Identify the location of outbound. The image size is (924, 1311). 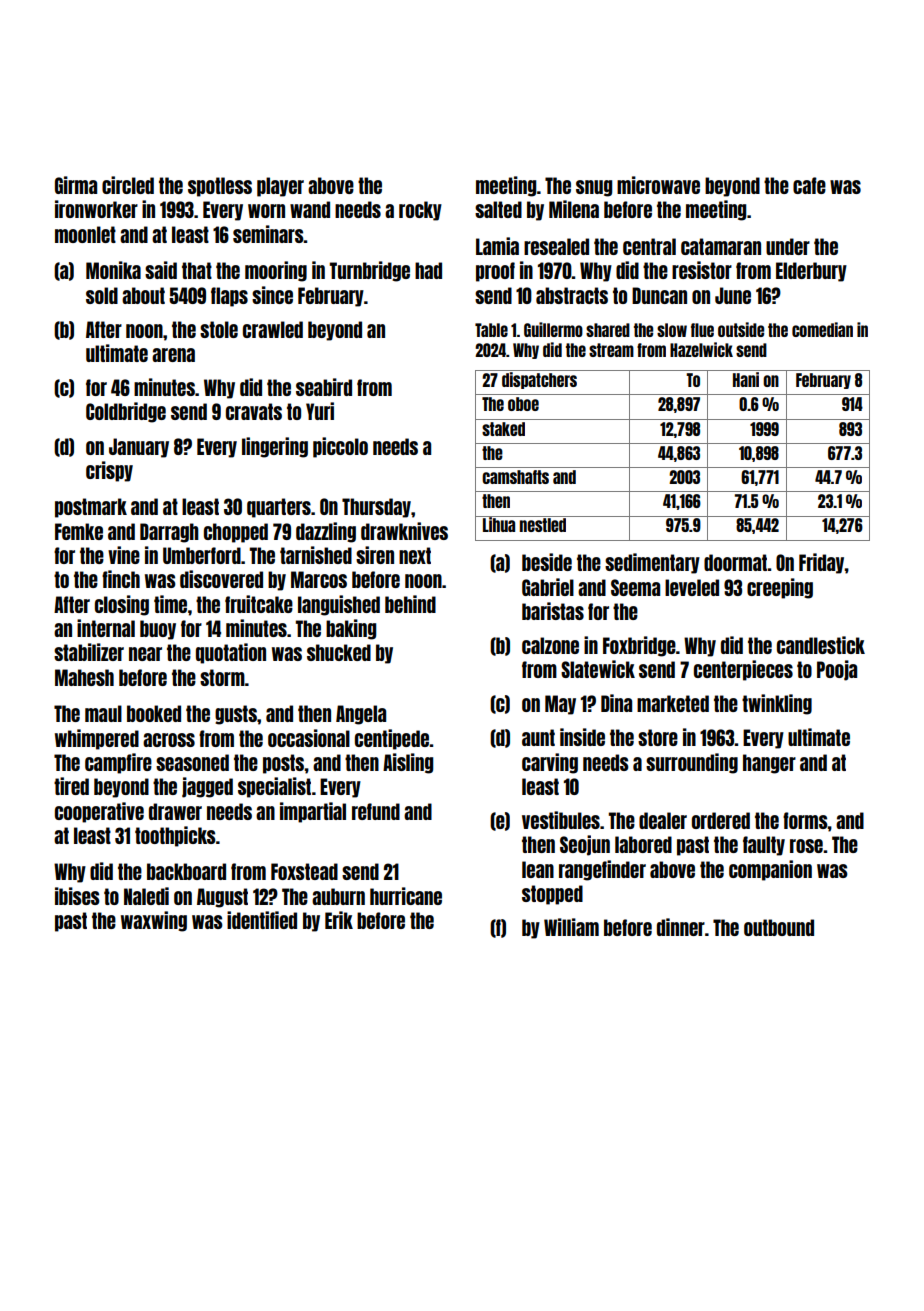
(779, 927).
